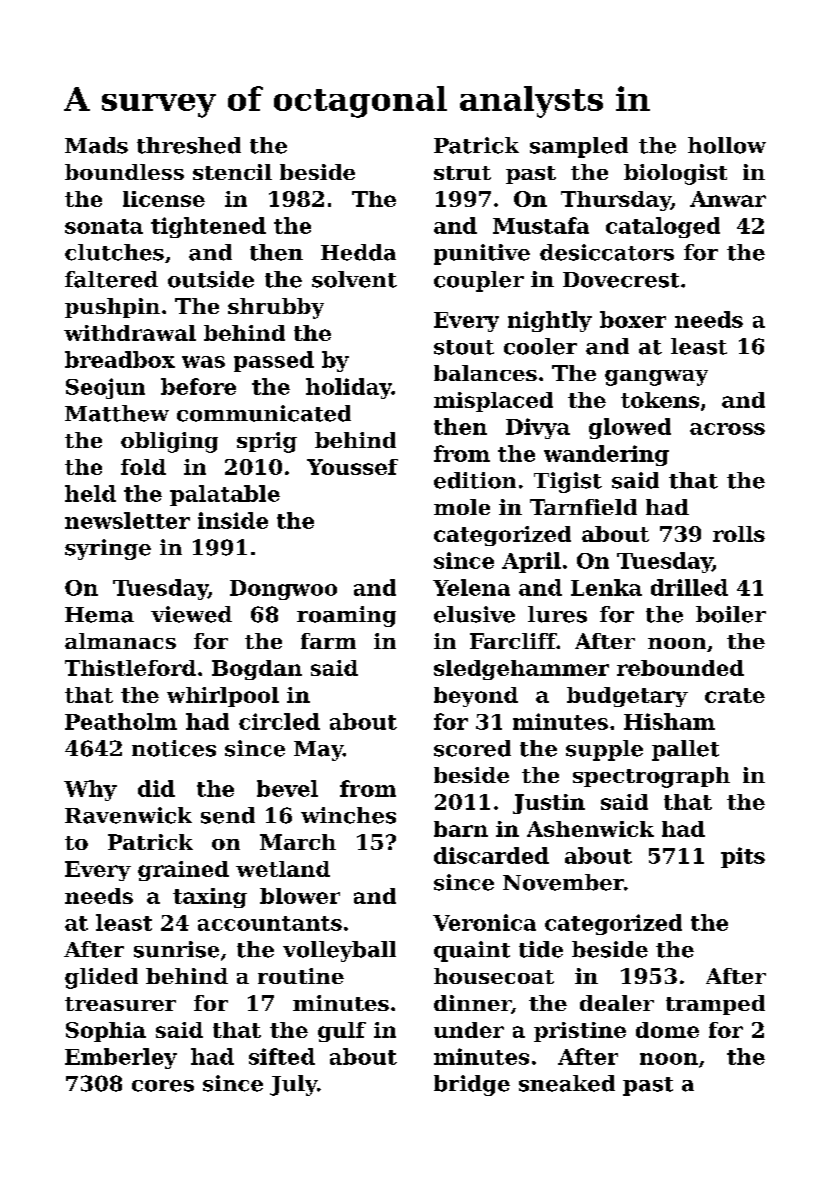 Image resolution: width=830 pixels, height=1178 pixels. Describe the element at coordinates (476, 697) in the screenshot. I see `beyond` at that location.
